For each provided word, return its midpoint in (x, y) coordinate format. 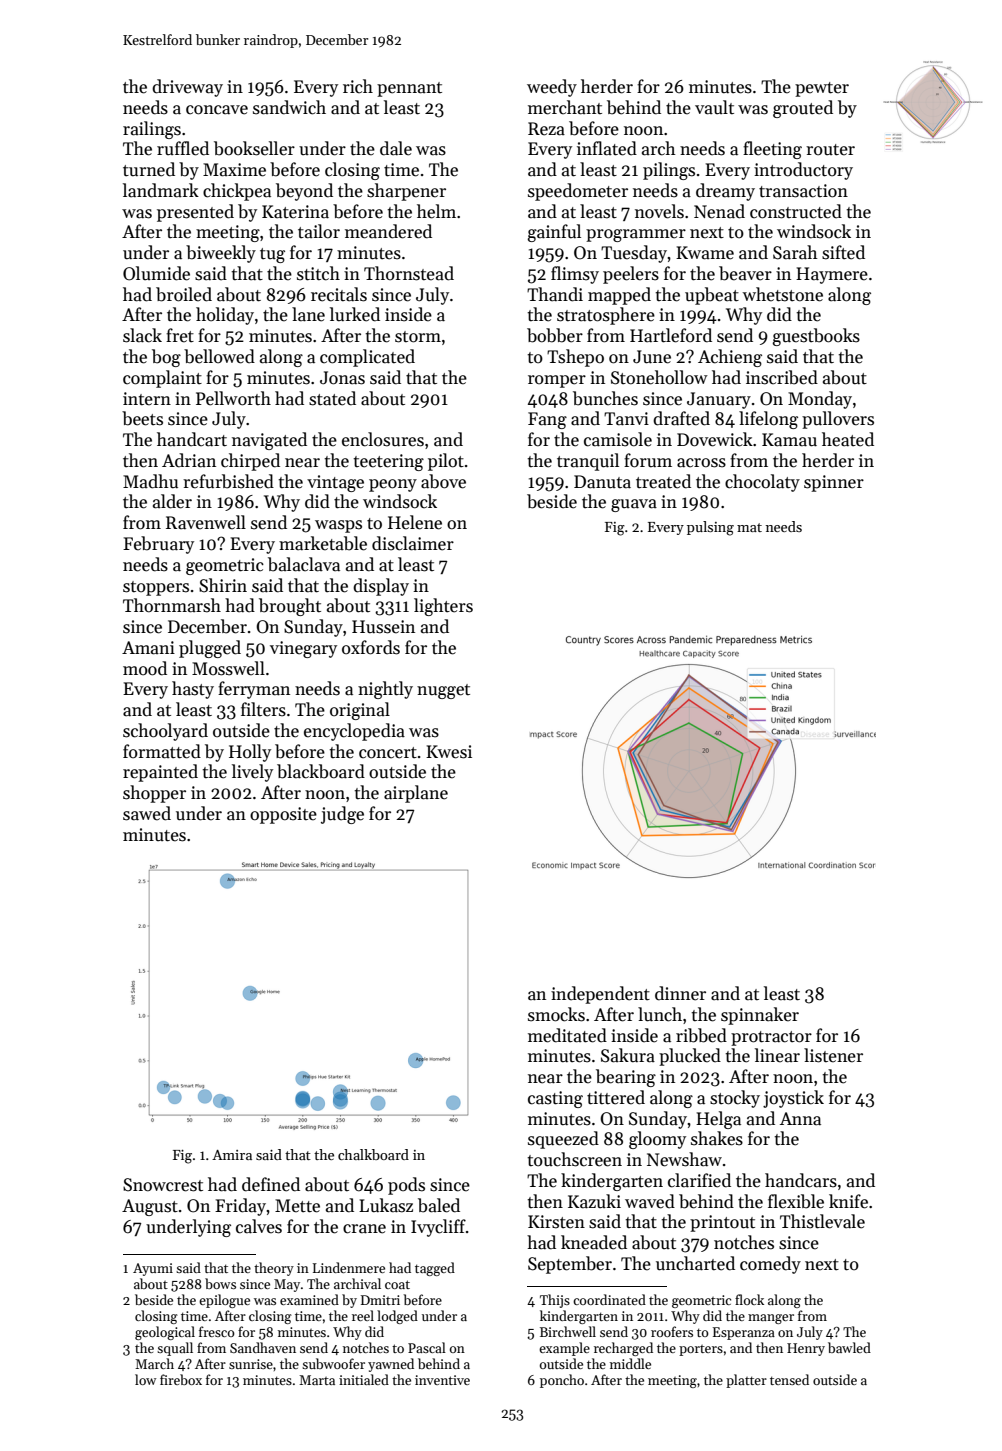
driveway (187, 88)
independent (600, 995)
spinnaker (760, 1016)
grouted (803, 109)
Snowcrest (163, 1185)
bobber (555, 335)
